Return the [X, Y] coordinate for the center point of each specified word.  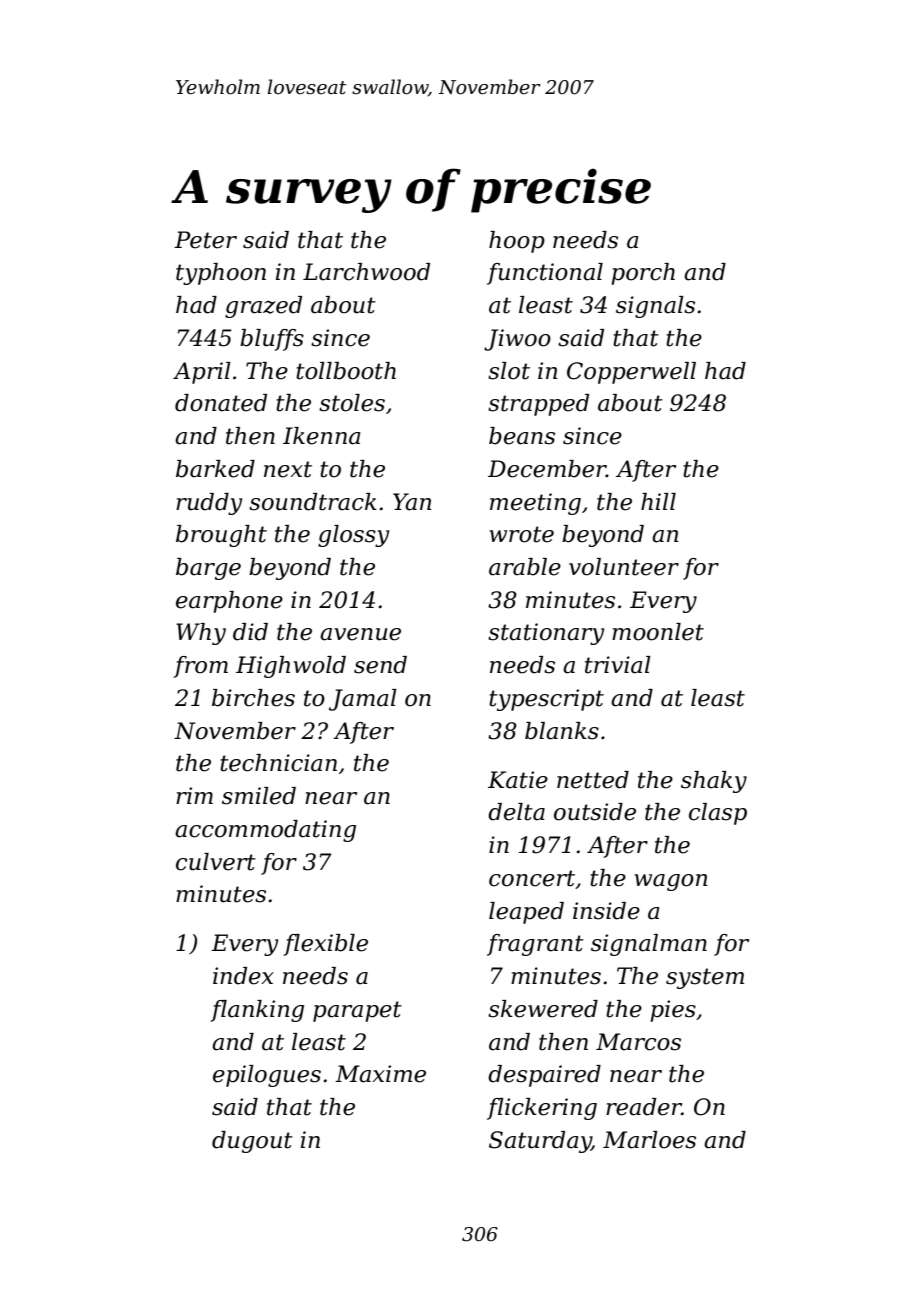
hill [658, 501]
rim [194, 795]
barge [208, 569]
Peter [205, 240]
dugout [252, 1142]
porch [643, 274]
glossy [353, 536]
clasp [718, 814]
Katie [518, 780]
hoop [517, 242]
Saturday [540, 1142]
